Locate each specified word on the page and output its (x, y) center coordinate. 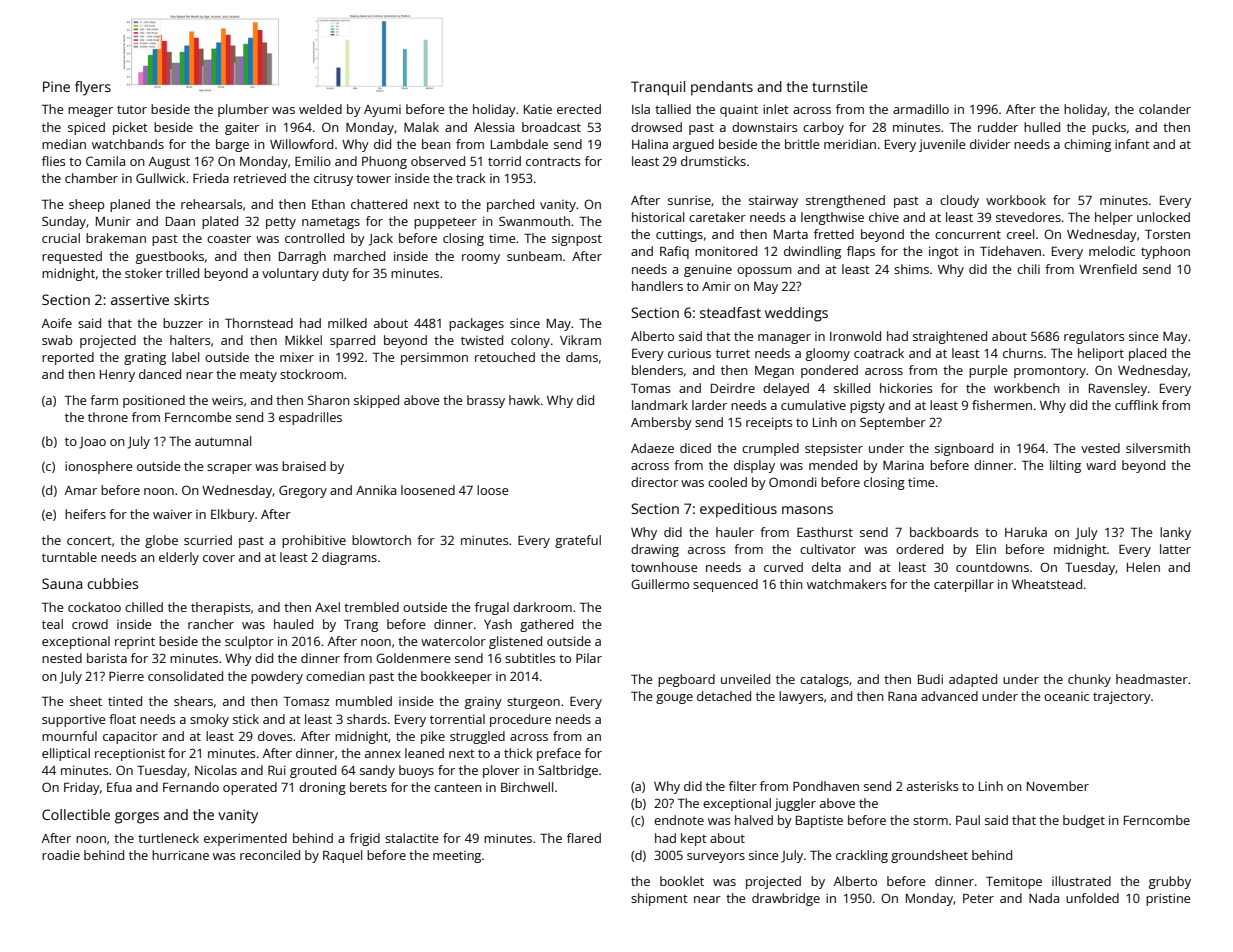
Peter (978, 898)
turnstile (840, 86)
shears (193, 701)
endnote (679, 820)
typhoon (1165, 252)
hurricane (180, 855)
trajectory (1122, 697)
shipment (659, 899)
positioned (154, 401)
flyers (93, 88)
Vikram (580, 340)
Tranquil (658, 88)
